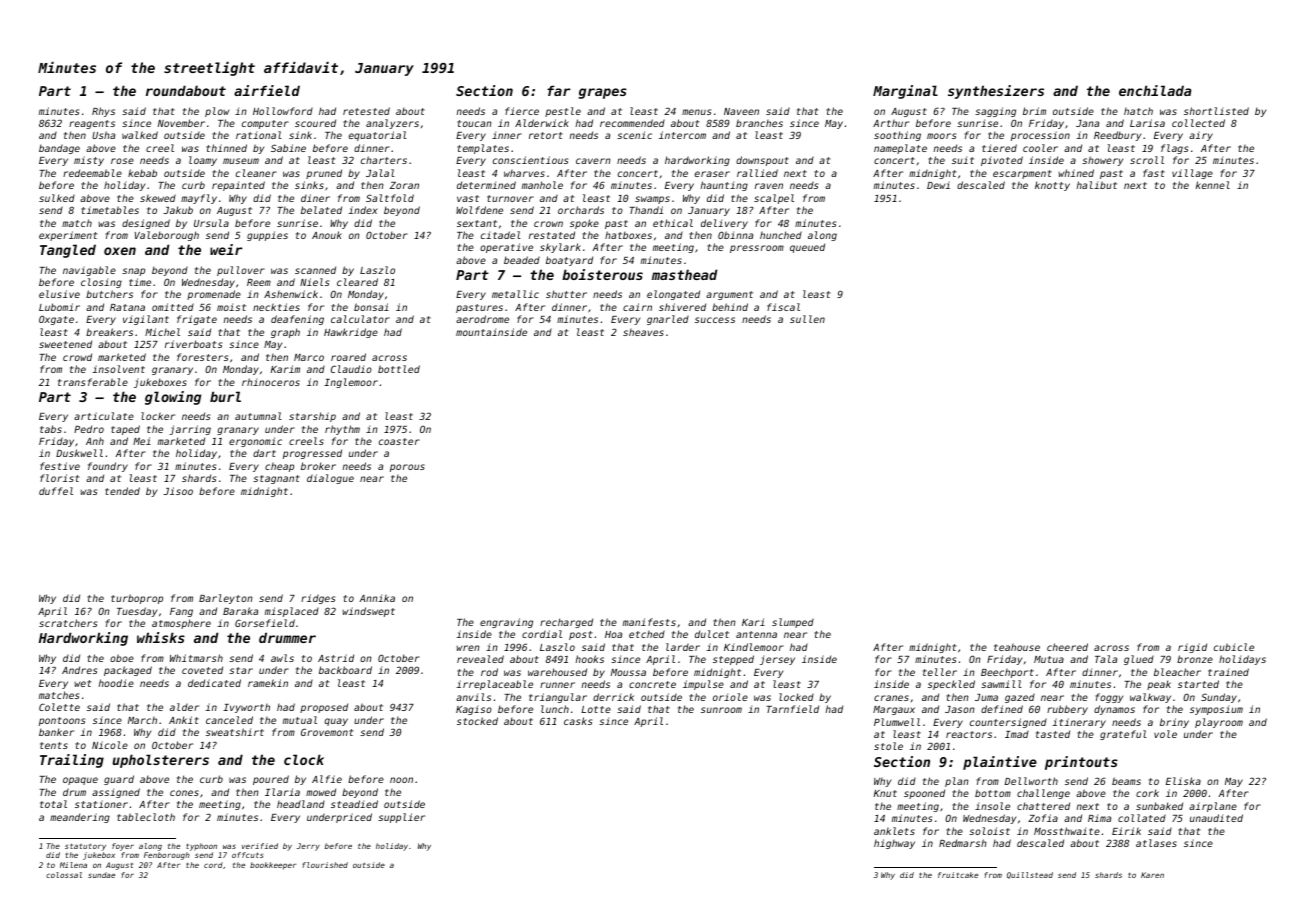 The image size is (1308, 924). I want to click on synthesizers, so click(996, 92).
